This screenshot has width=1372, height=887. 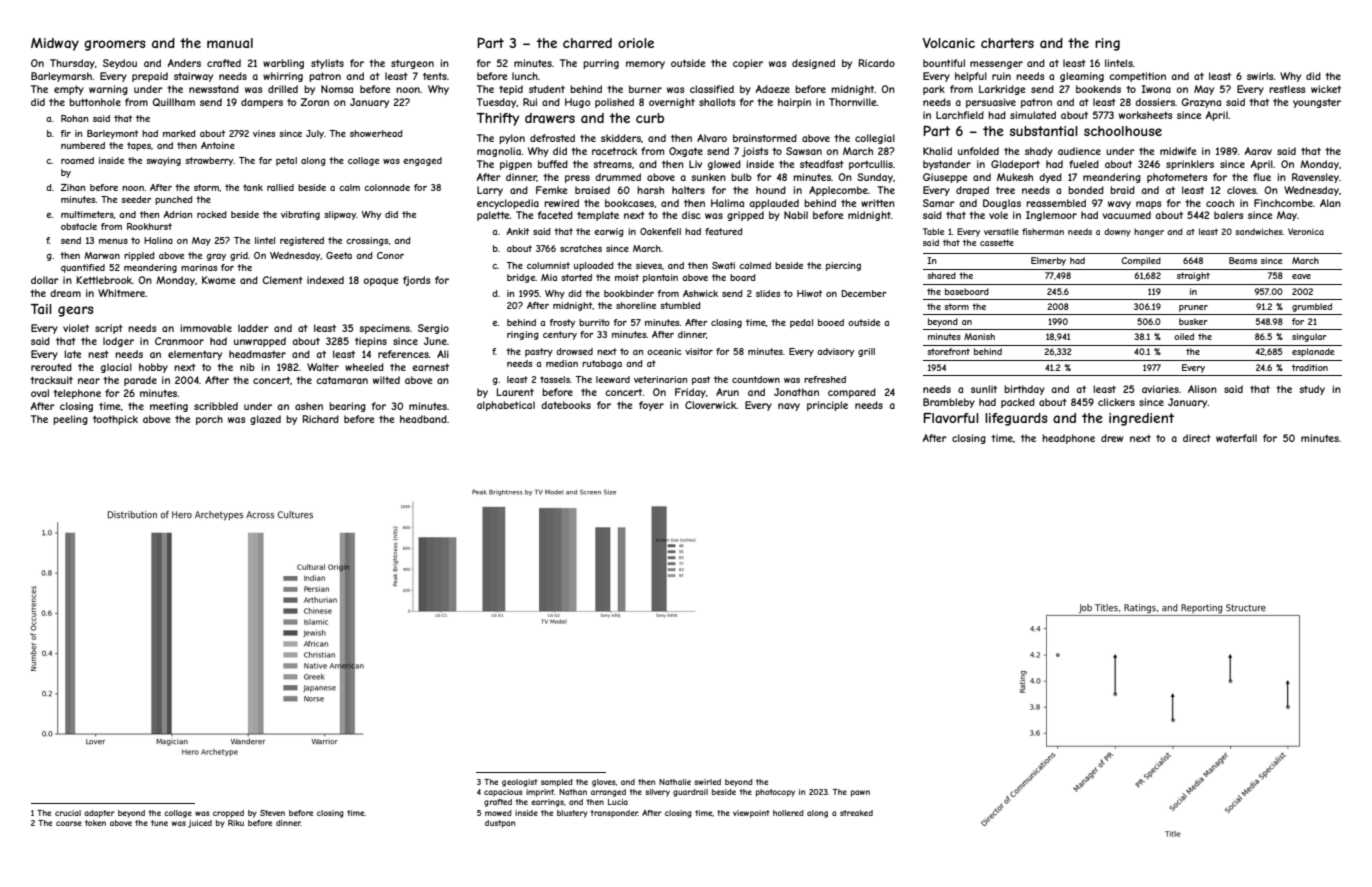 I want to click on eave, so click(x=1301, y=276).
